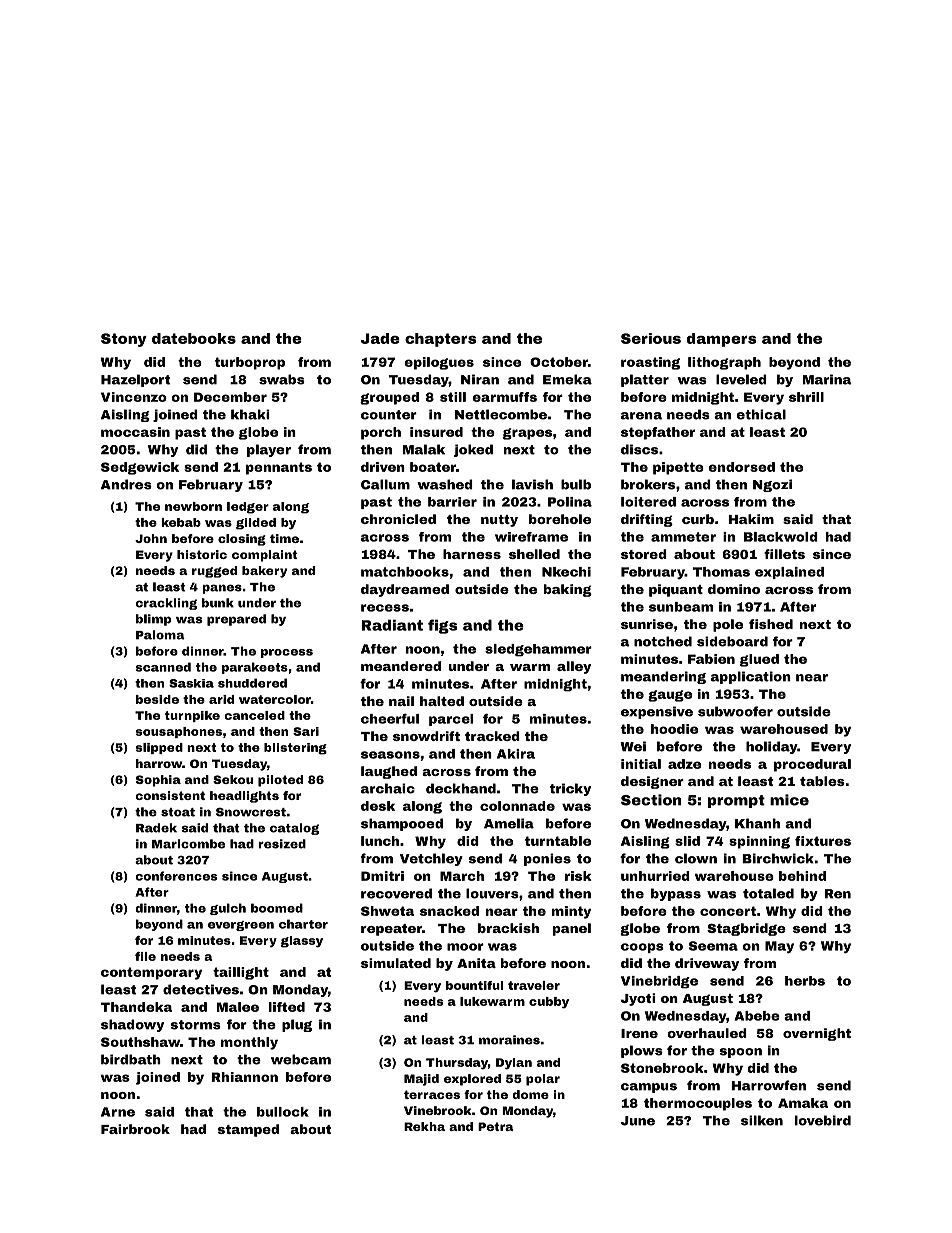 The width and height of the document is (952, 1233). I want to click on Marina, so click(827, 379).
